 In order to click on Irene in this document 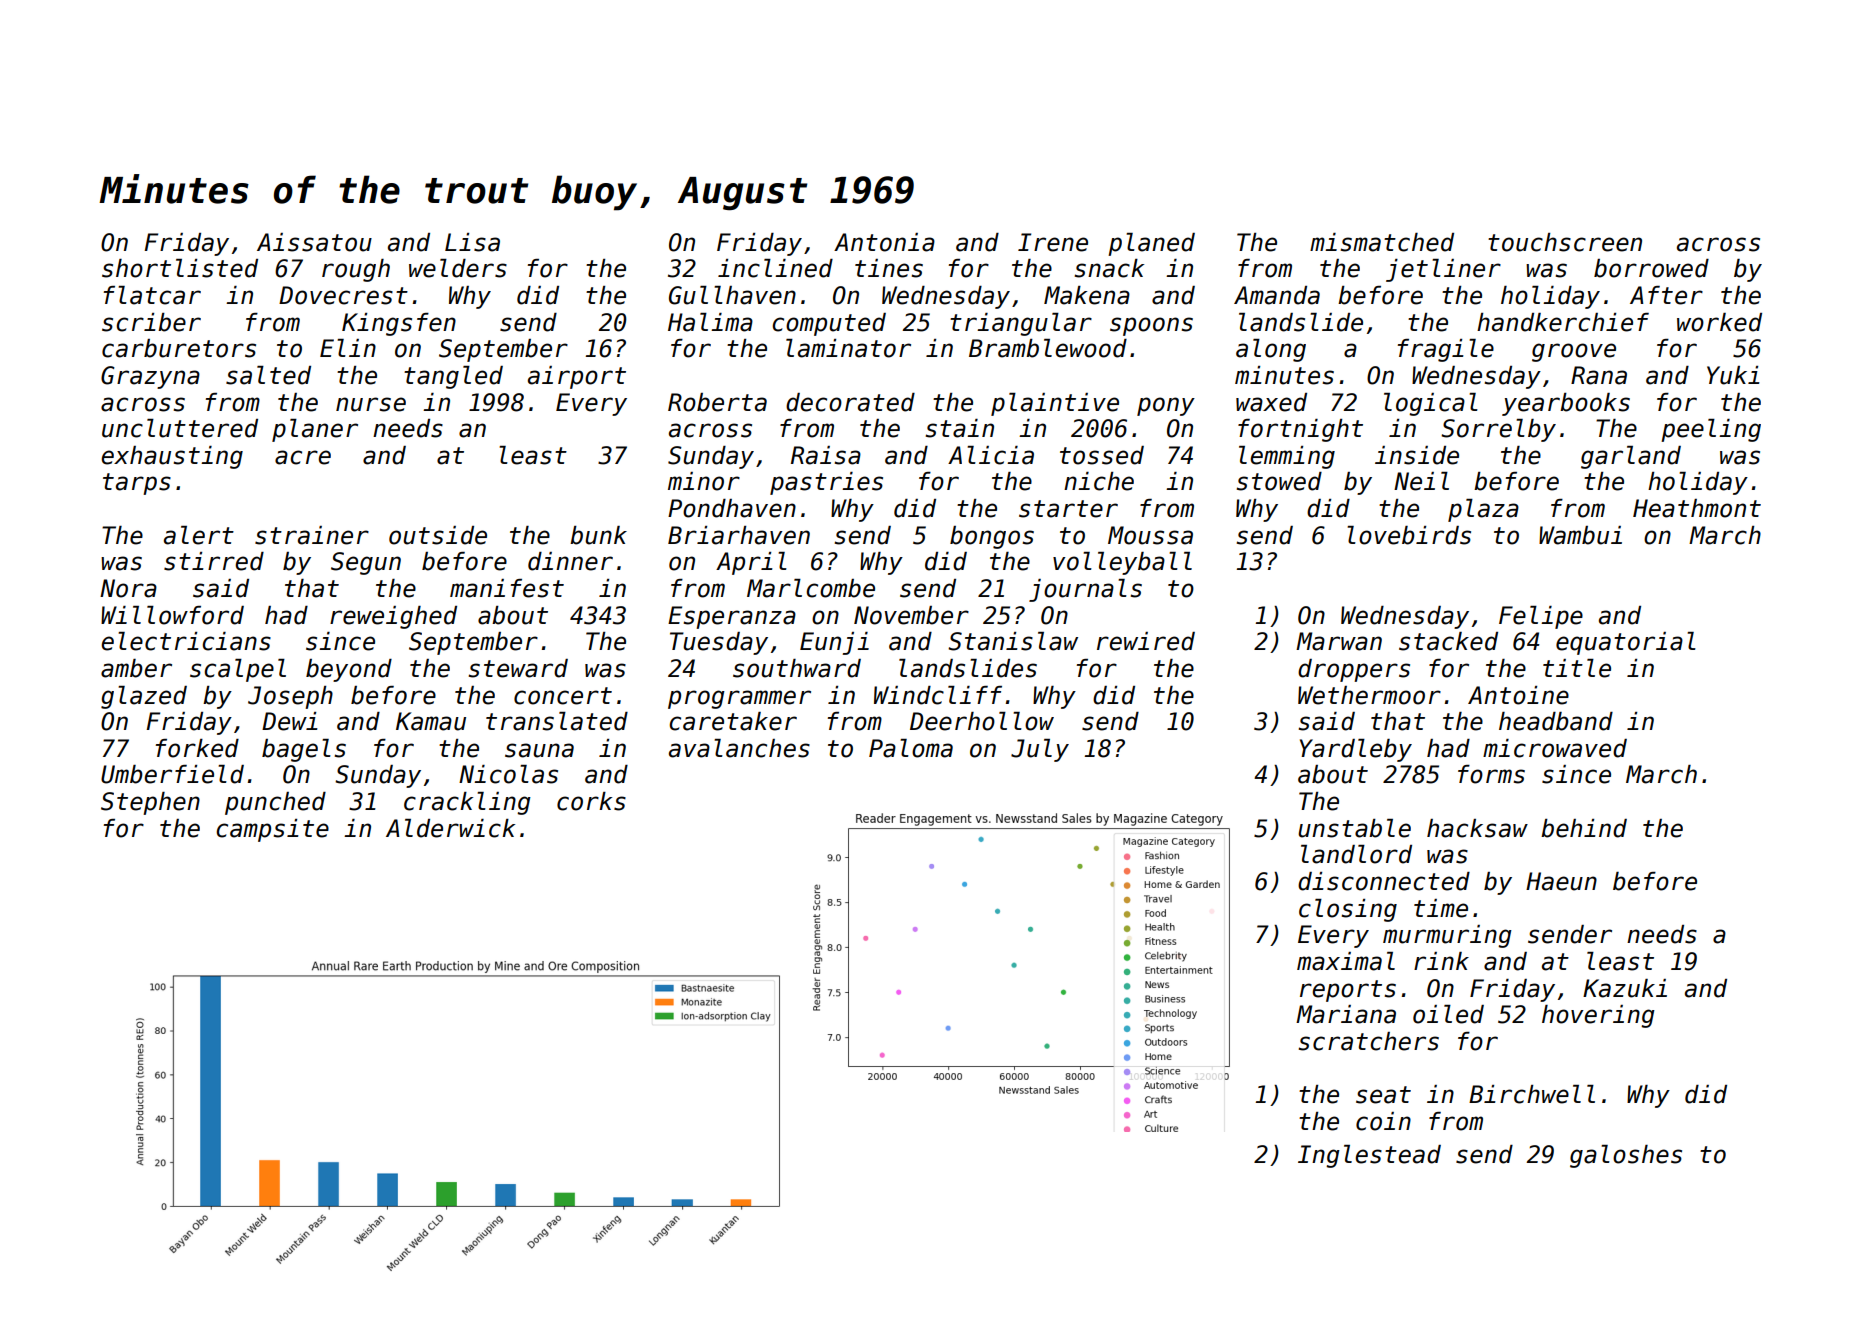, I will do `click(1053, 242)`.
